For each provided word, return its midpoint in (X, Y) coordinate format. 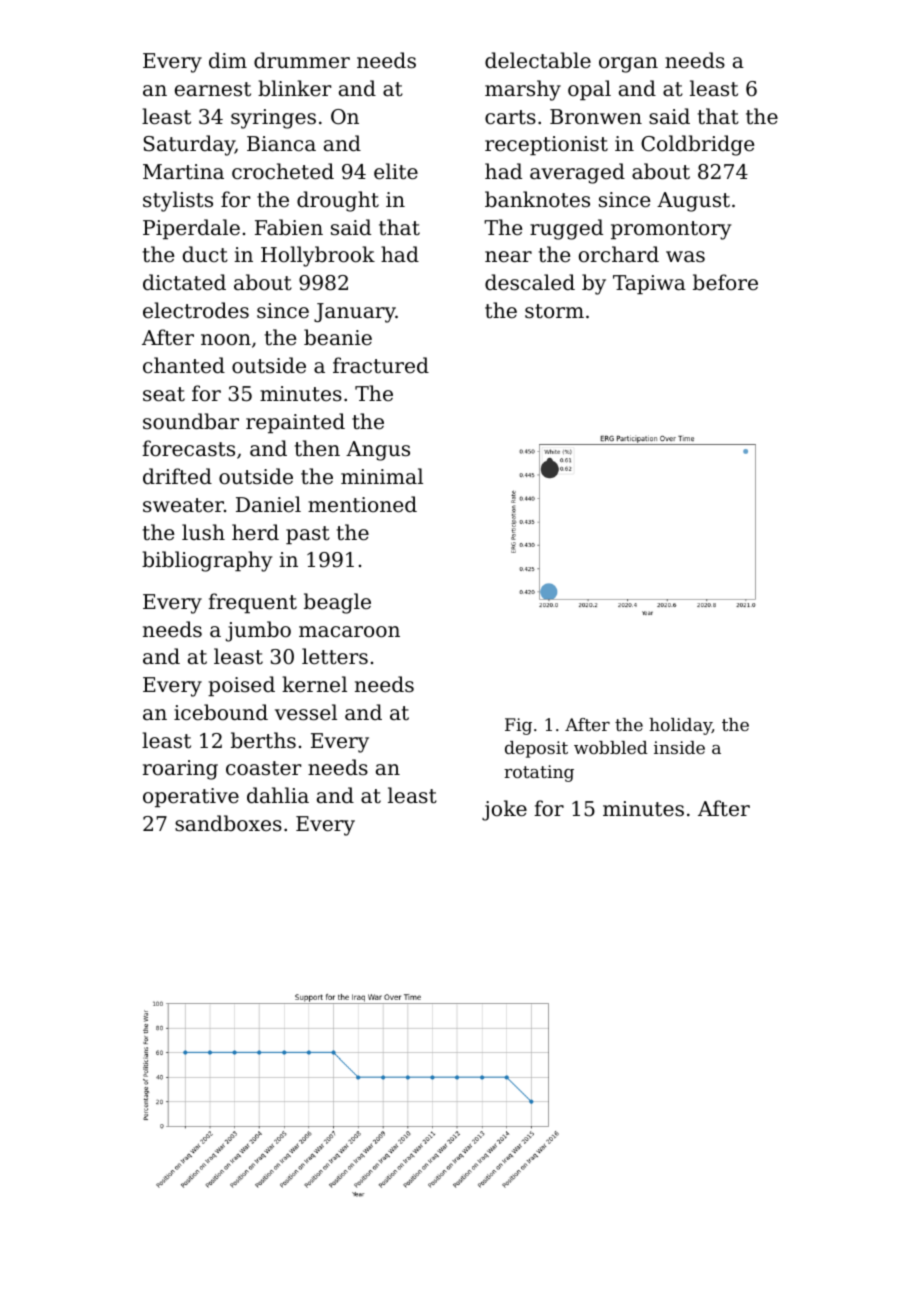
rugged (566, 229)
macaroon (349, 632)
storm (554, 311)
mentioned (362, 504)
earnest (213, 89)
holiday (680, 726)
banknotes (537, 199)
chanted (184, 365)
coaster (263, 768)
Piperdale (191, 229)
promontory (671, 230)
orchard (619, 254)
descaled (530, 282)
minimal (382, 476)
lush (203, 532)
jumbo (258, 631)
